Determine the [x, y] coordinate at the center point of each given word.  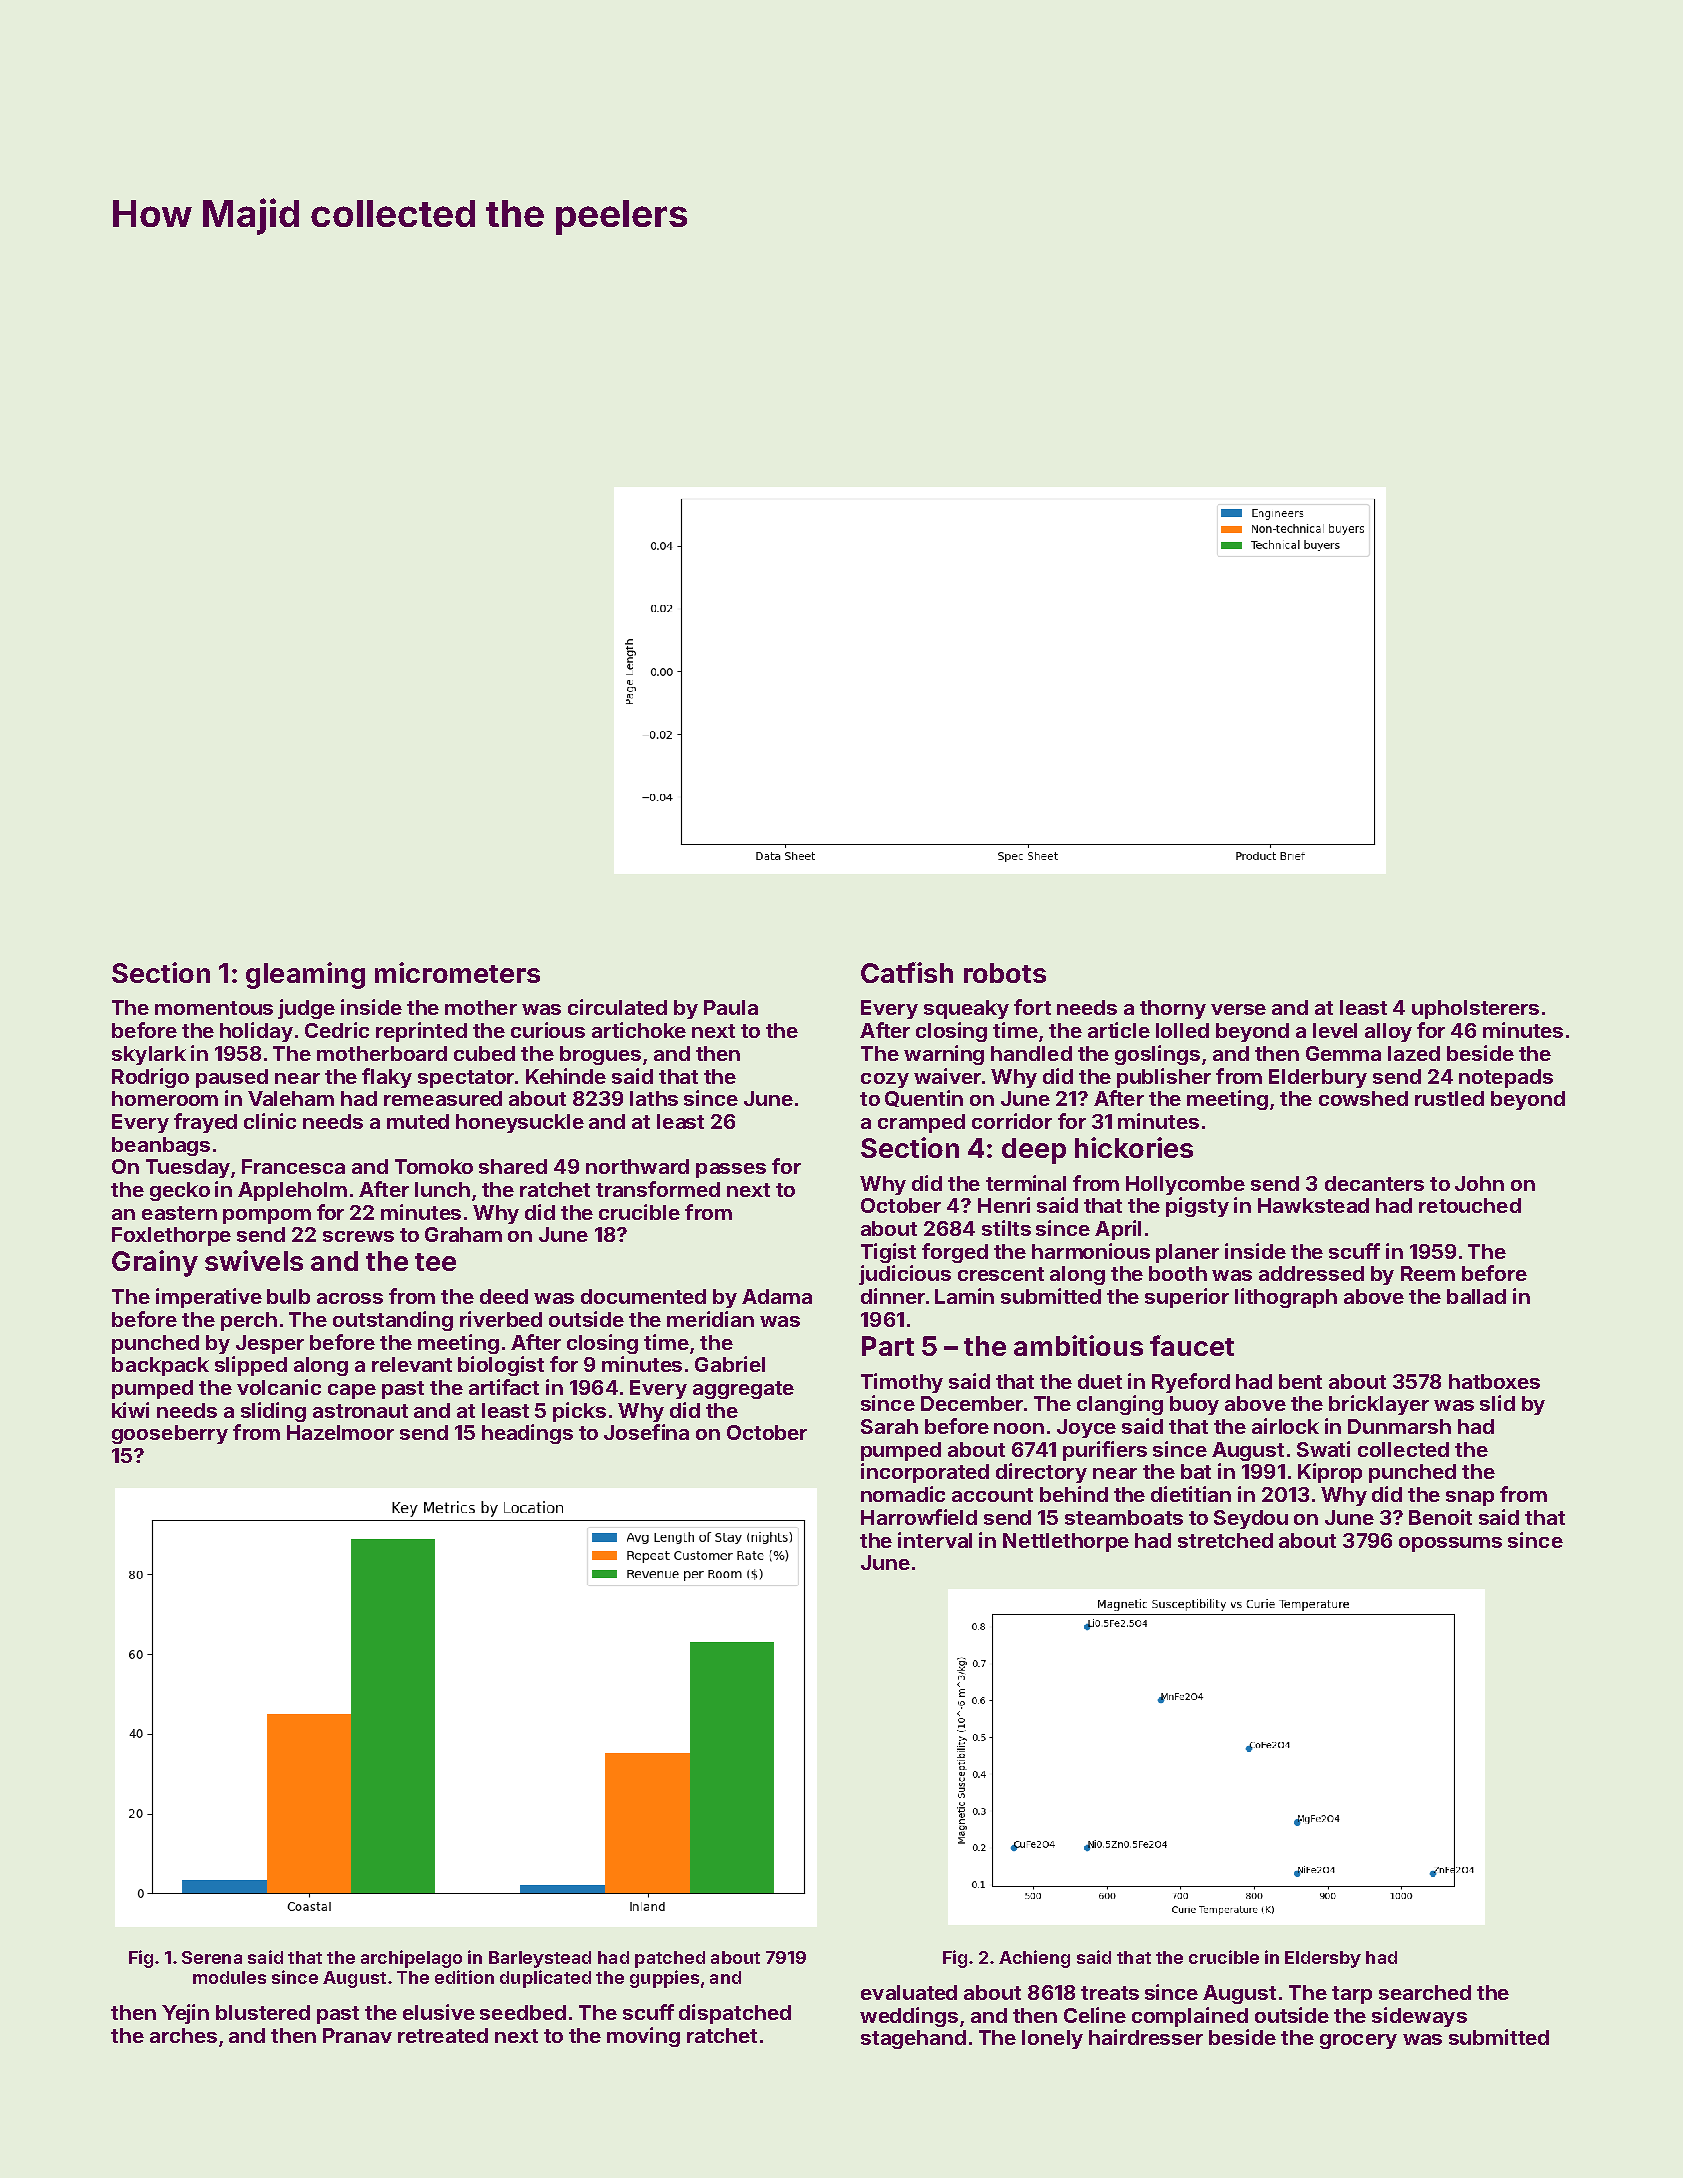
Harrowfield [919, 1517]
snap [1470, 1498]
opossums [1450, 1544]
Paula [731, 1007]
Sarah [889, 1426]
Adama [777, 1296]
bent [1300, 1381]
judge [306, 1009]
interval [935, 1540]
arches [183, 2035]
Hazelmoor [340, 1432]
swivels [254, 1260]
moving [643, 2037]
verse [1238, 1009]
